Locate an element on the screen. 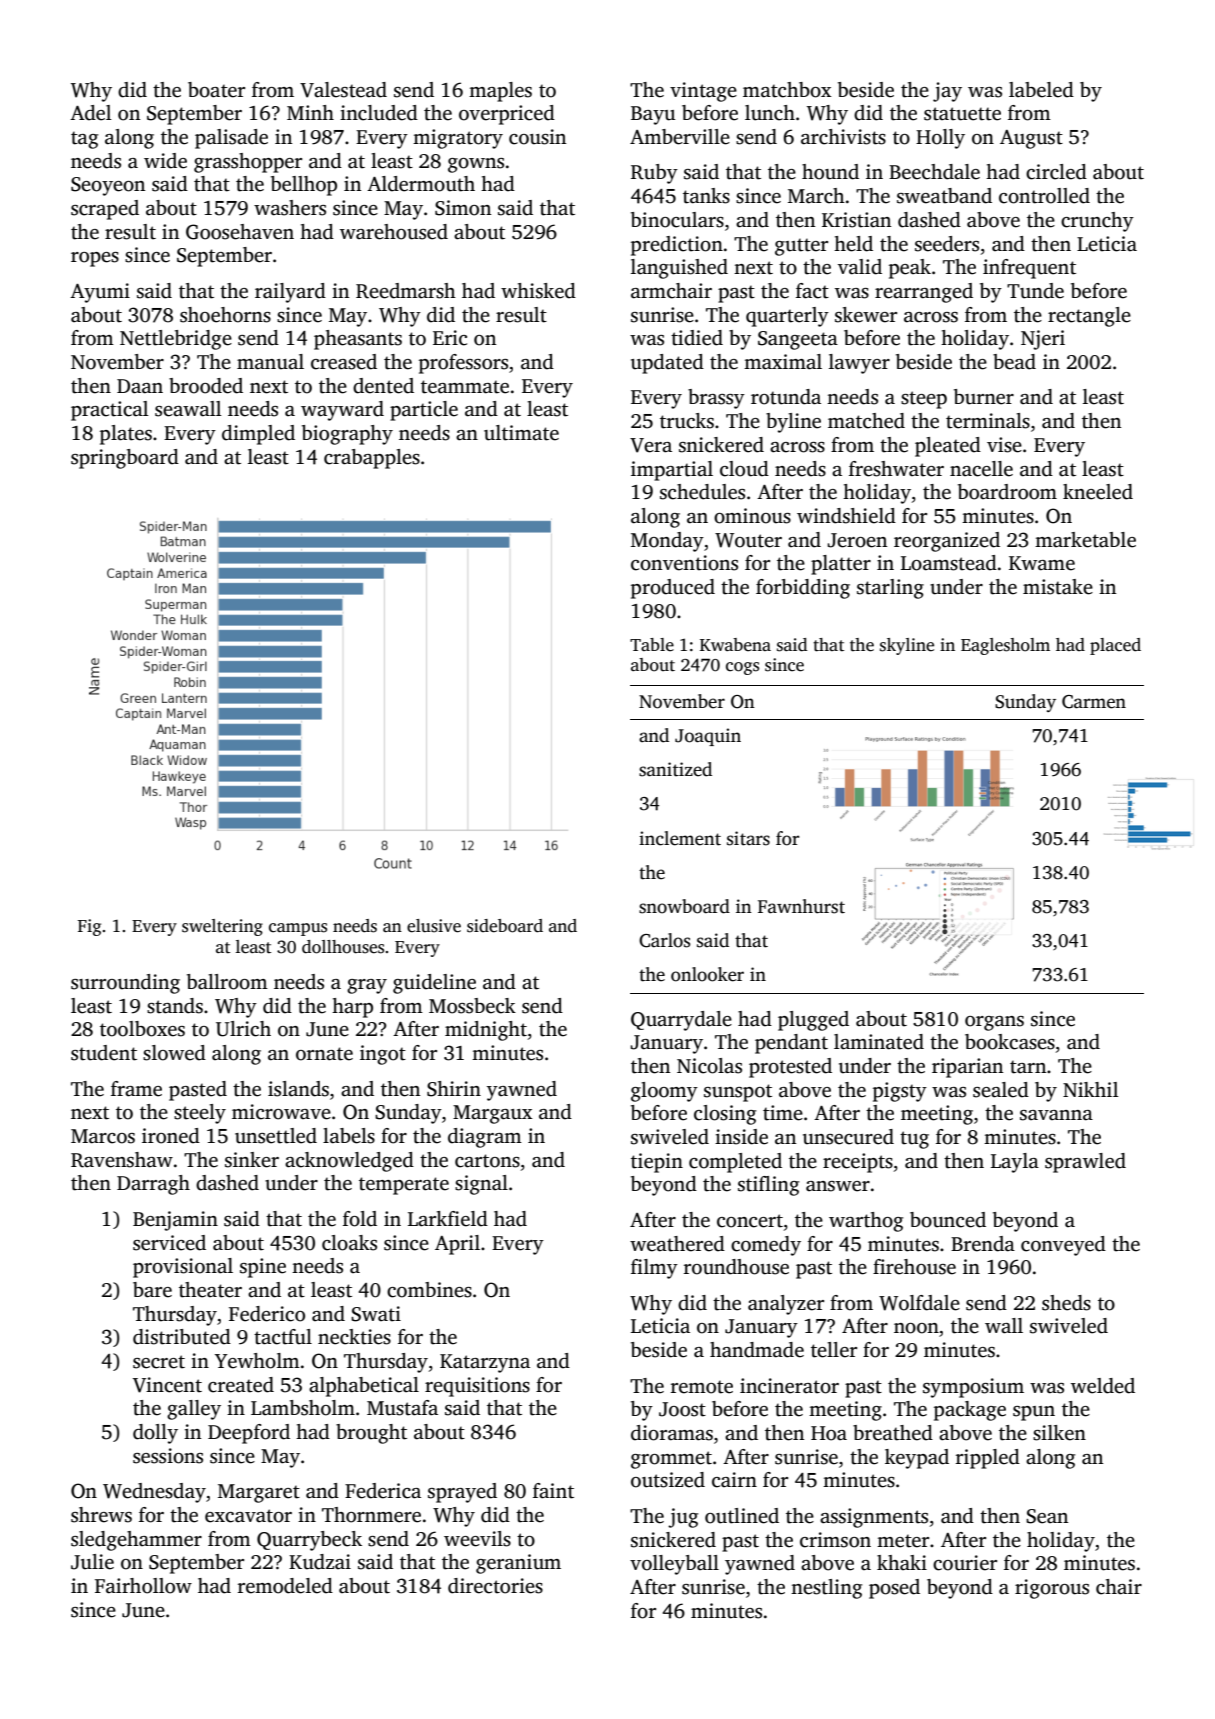 Image resolution: width=1215 pixels, height=1719 pixels. Simon is located at coordinates (463, 208).
